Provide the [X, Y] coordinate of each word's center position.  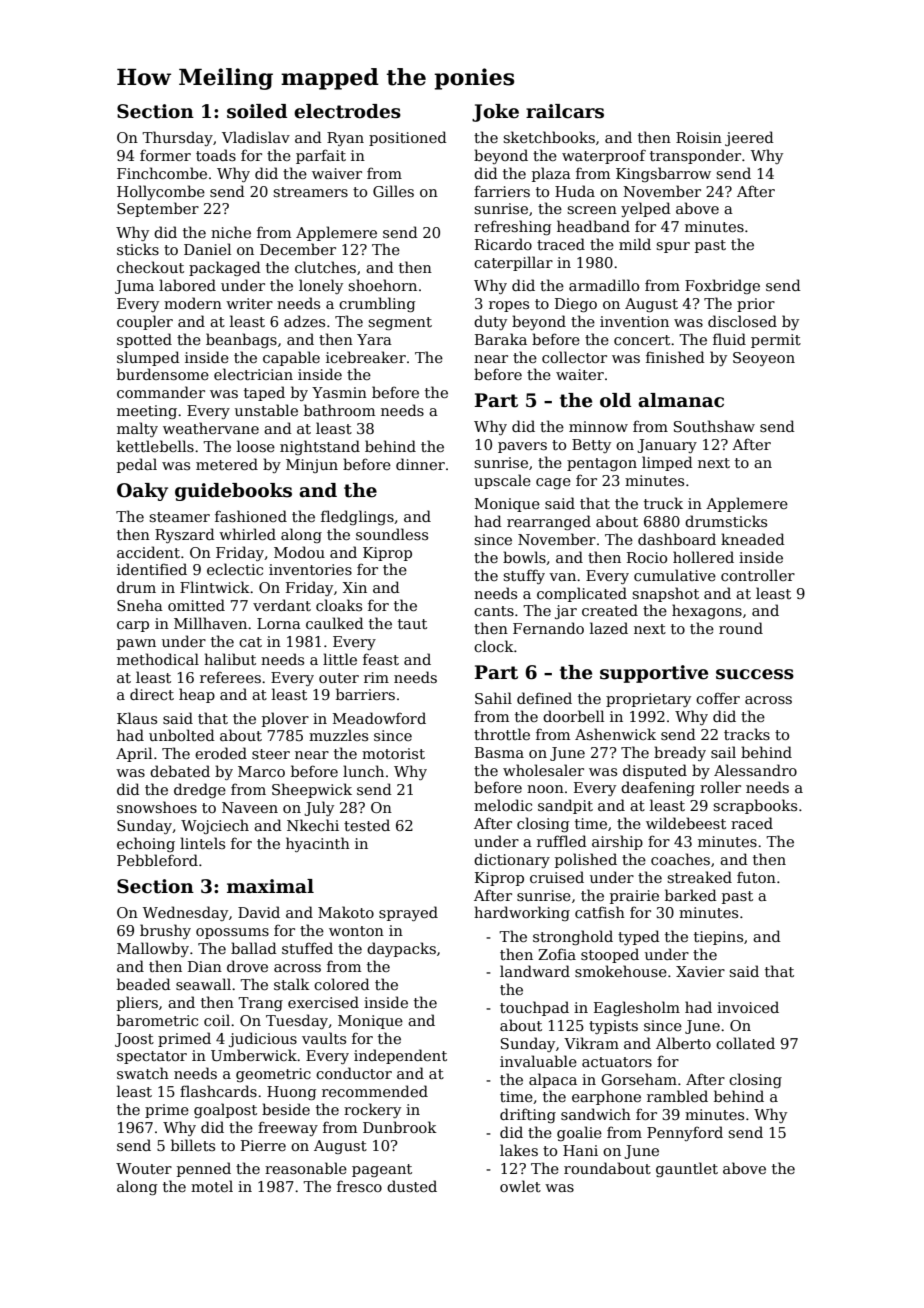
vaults [324, 1038]
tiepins [718, 938]
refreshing [512, 227]
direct [152, 694]
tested [367, 825]
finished [675, 357]
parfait [321, 156]
